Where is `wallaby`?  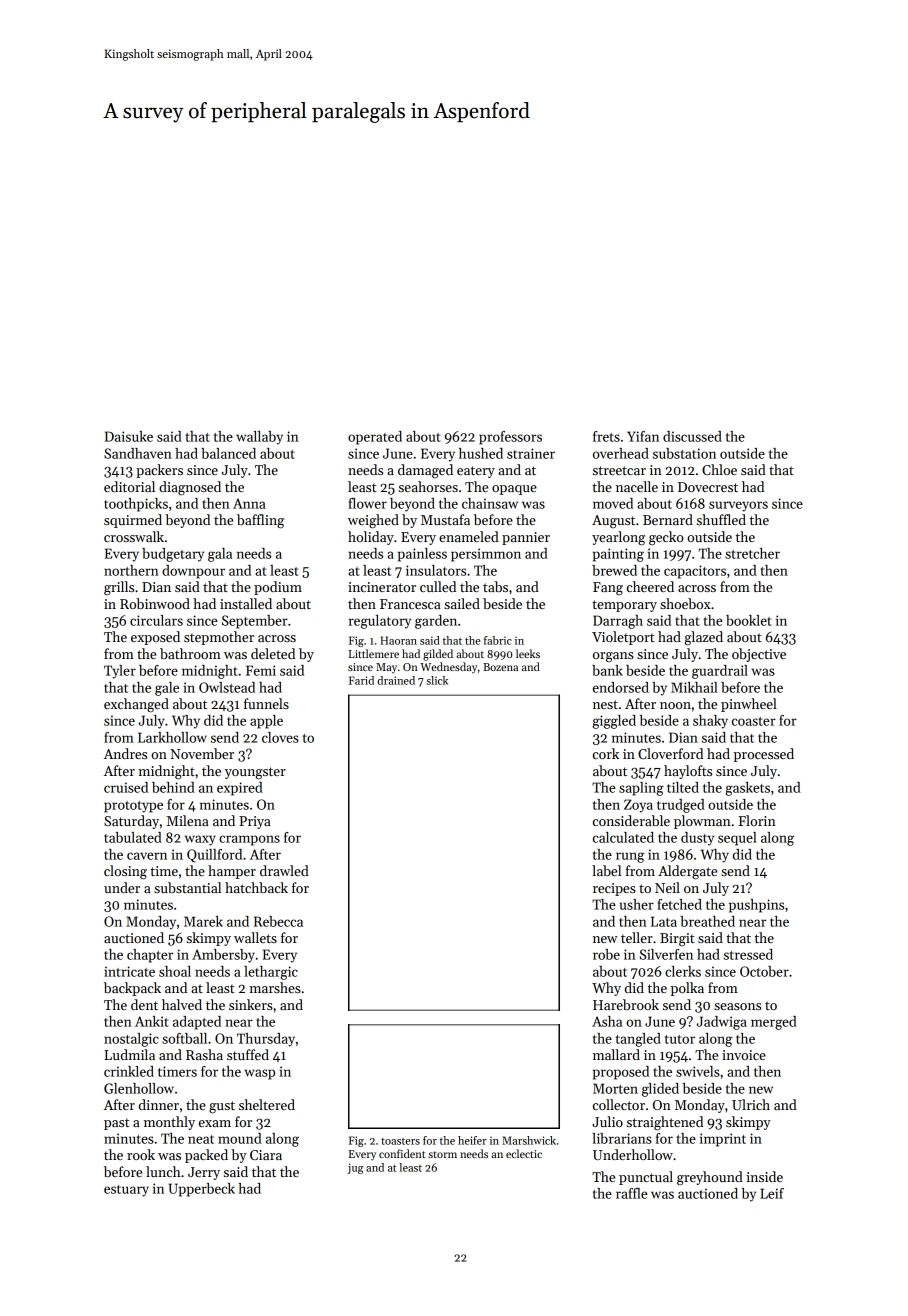
wallaby is located at coordinates (259, 438).
